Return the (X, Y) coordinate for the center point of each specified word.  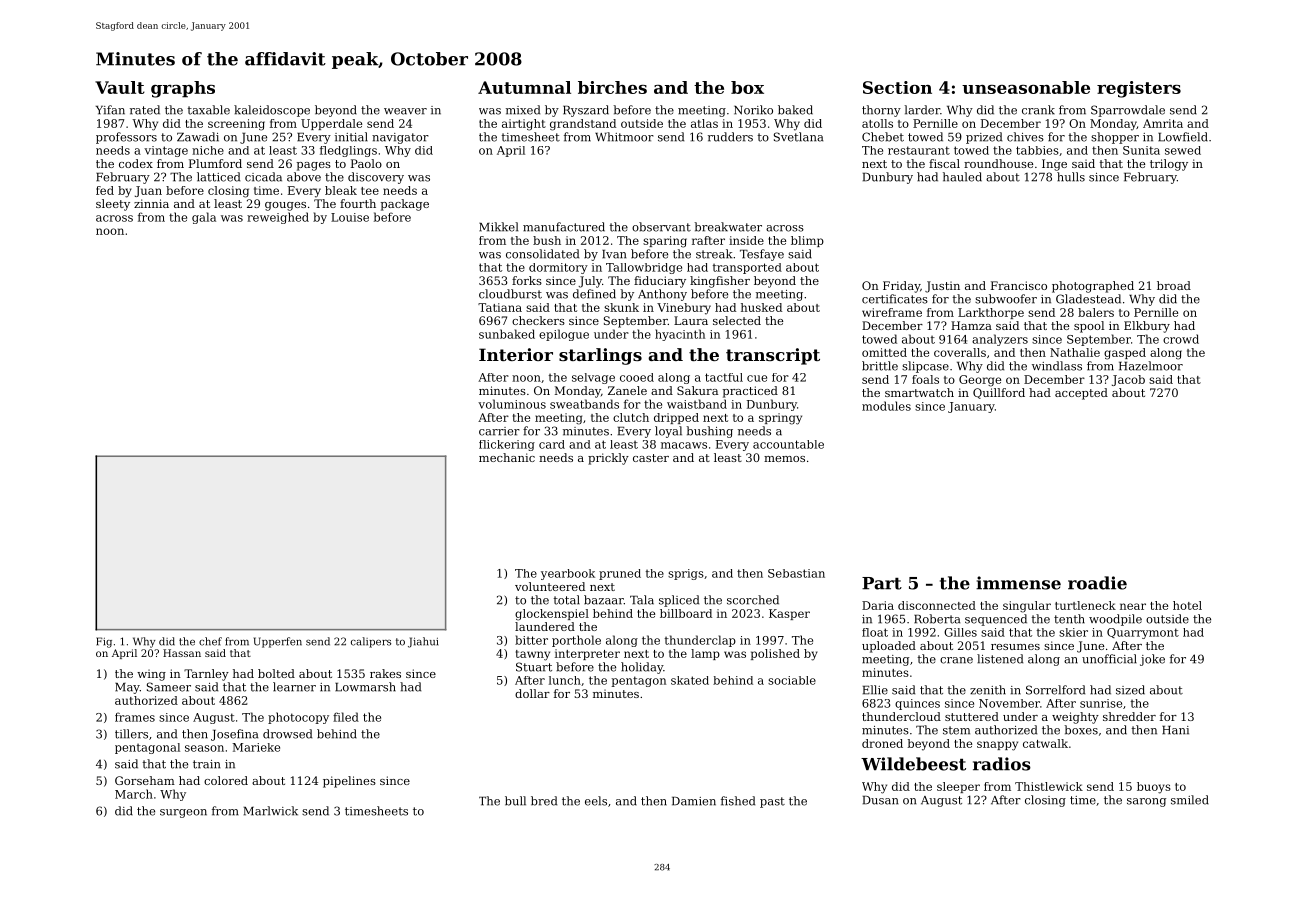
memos (784, 459)
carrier (499, 431)
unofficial (1109, 659)
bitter (531, 640)
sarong (1146, 802)
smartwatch (919, 392)
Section (897, 87)
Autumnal (524, 87)
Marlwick (270, 811)
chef (210, 641)
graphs (183, 89)
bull (515, 801)
